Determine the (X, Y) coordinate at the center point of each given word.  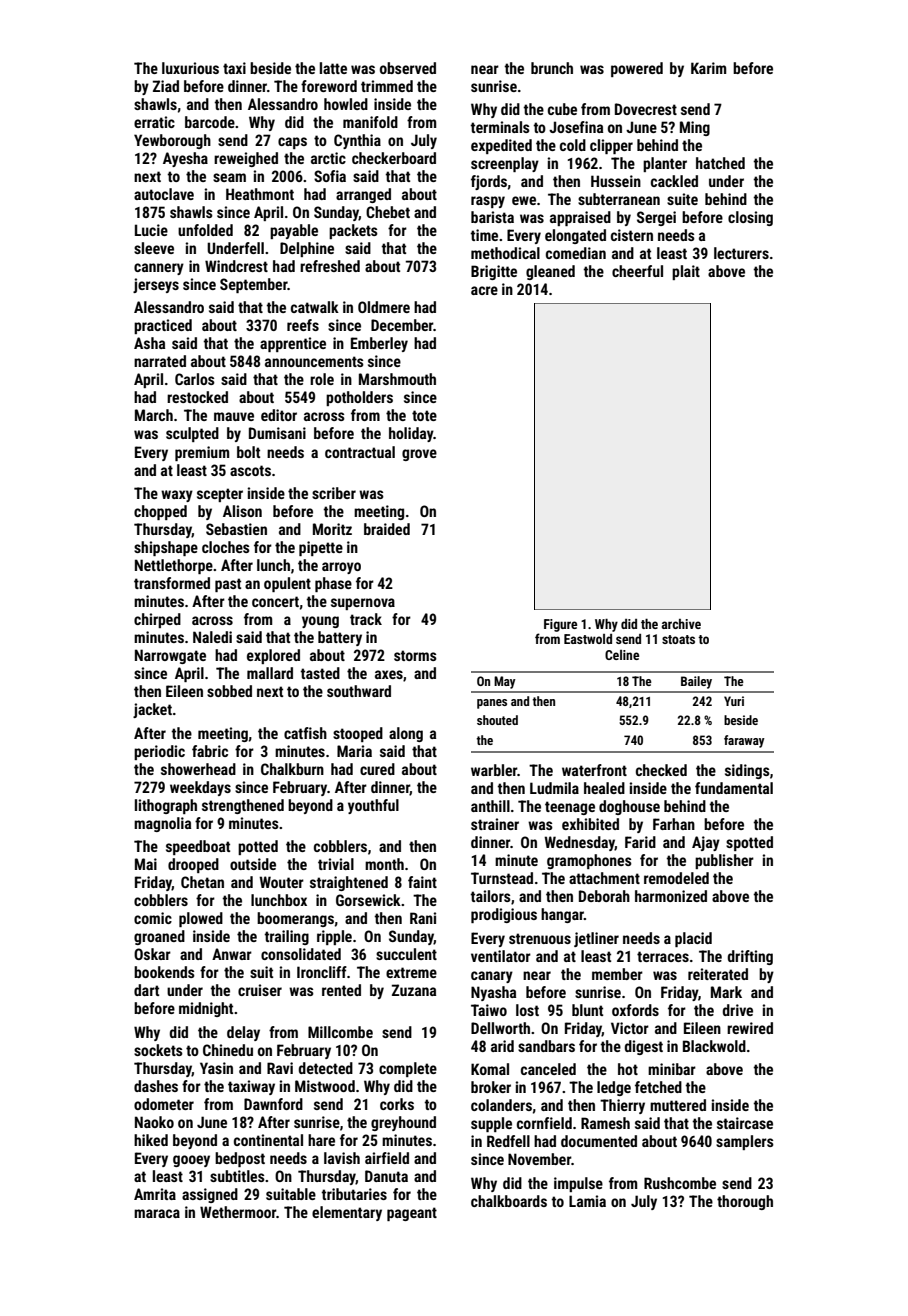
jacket (152, 710)
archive (681, 624)
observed (408, 68)
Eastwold (588, 639)
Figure (560, 625)
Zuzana (414, 990)
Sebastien (236, 529)
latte (333, 68)
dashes (156, 1086)
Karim (708, 68)
